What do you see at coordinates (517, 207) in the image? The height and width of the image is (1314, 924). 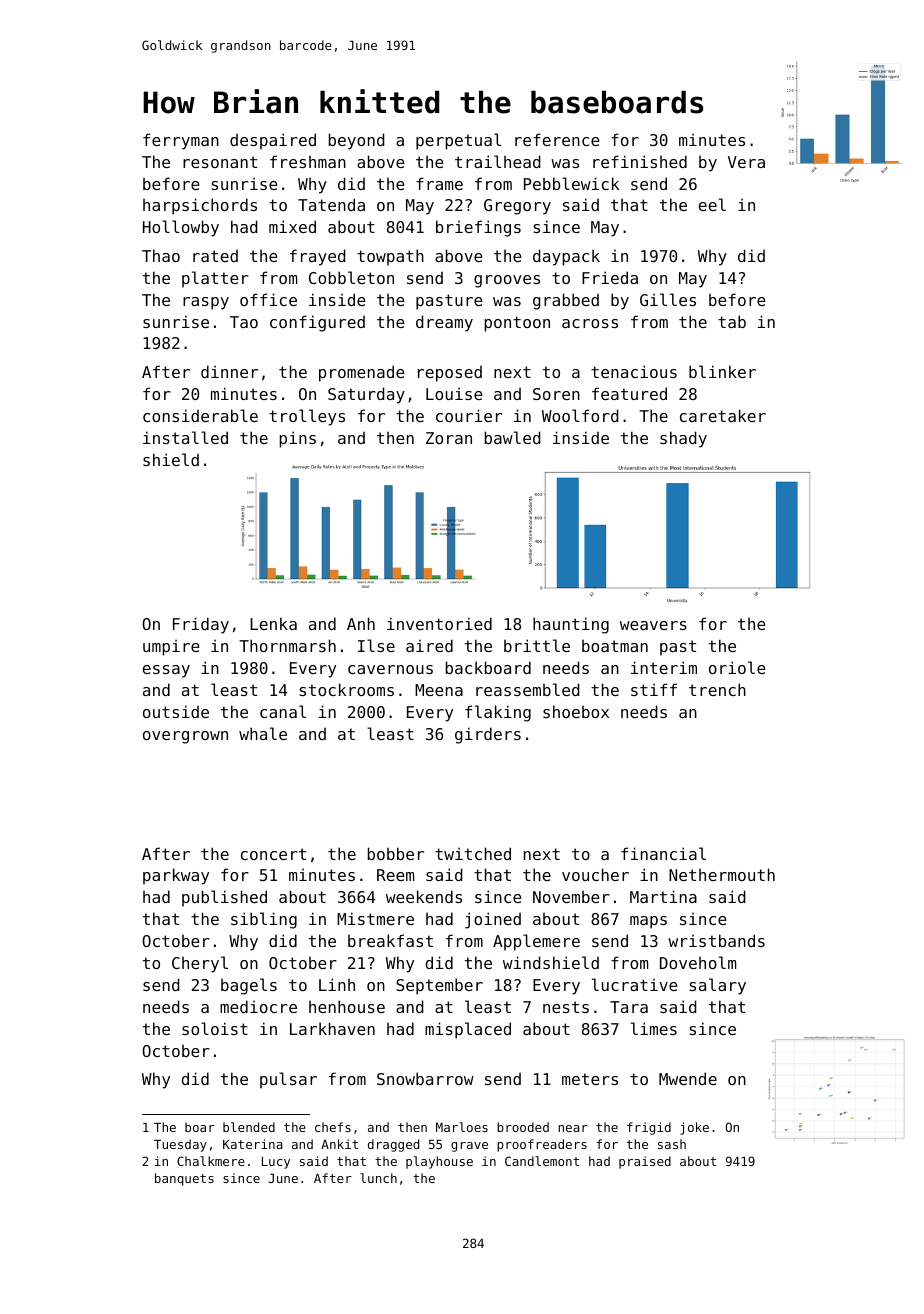 I see `Gregory` at bounding box center [517, 207].
